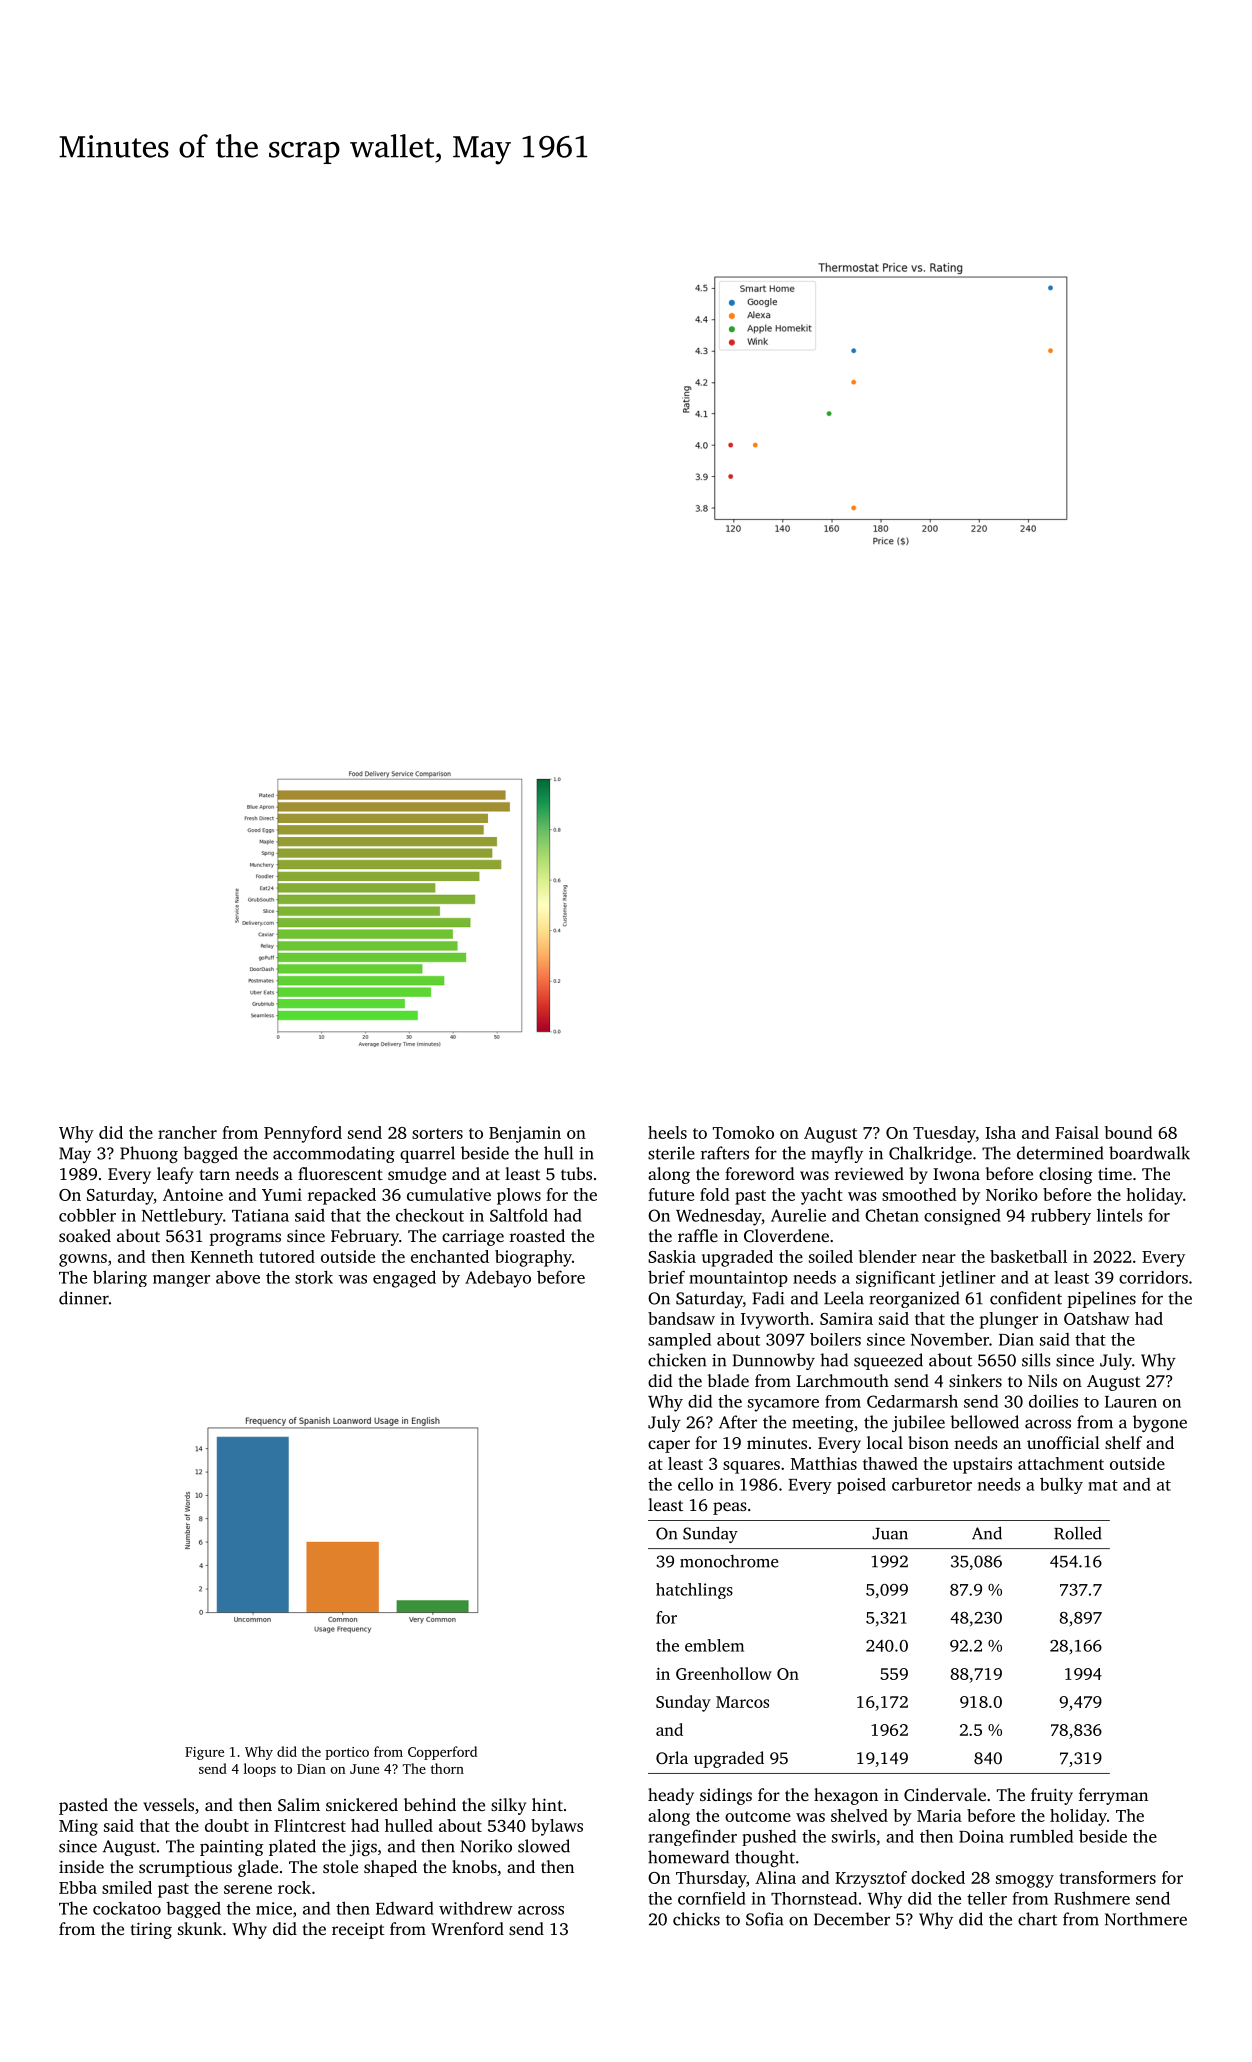 This document has height=2062, width=1252. I want to click on Figure, so click(204, 1753).
